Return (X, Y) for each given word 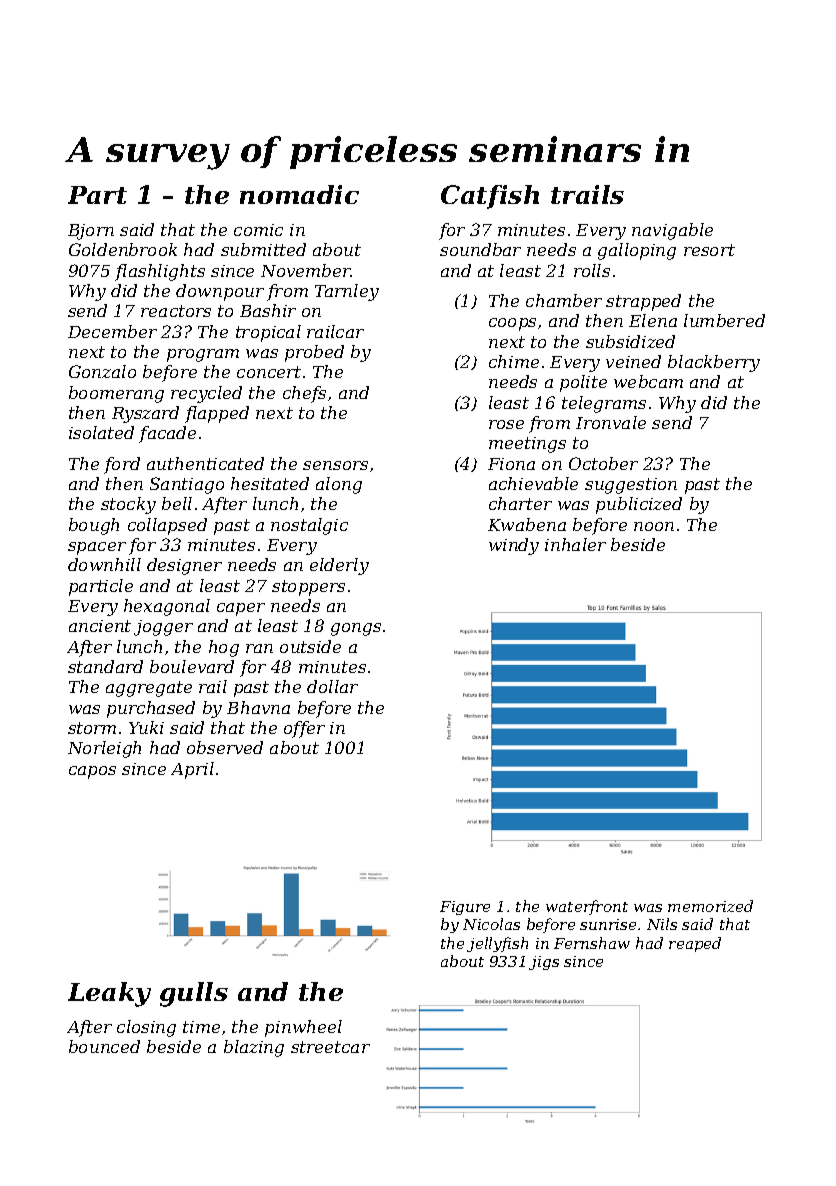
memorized (710, 906)
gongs (356, 629)
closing (146, 1028)
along (339, 485)
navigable (672, 231)
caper (241, 609)
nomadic (299, 194)
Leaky (109, 994)
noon (654, 526)
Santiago (187, 485)
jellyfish (497, 944)
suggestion (631, 486)
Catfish (490, 197)
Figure (465, 908)
